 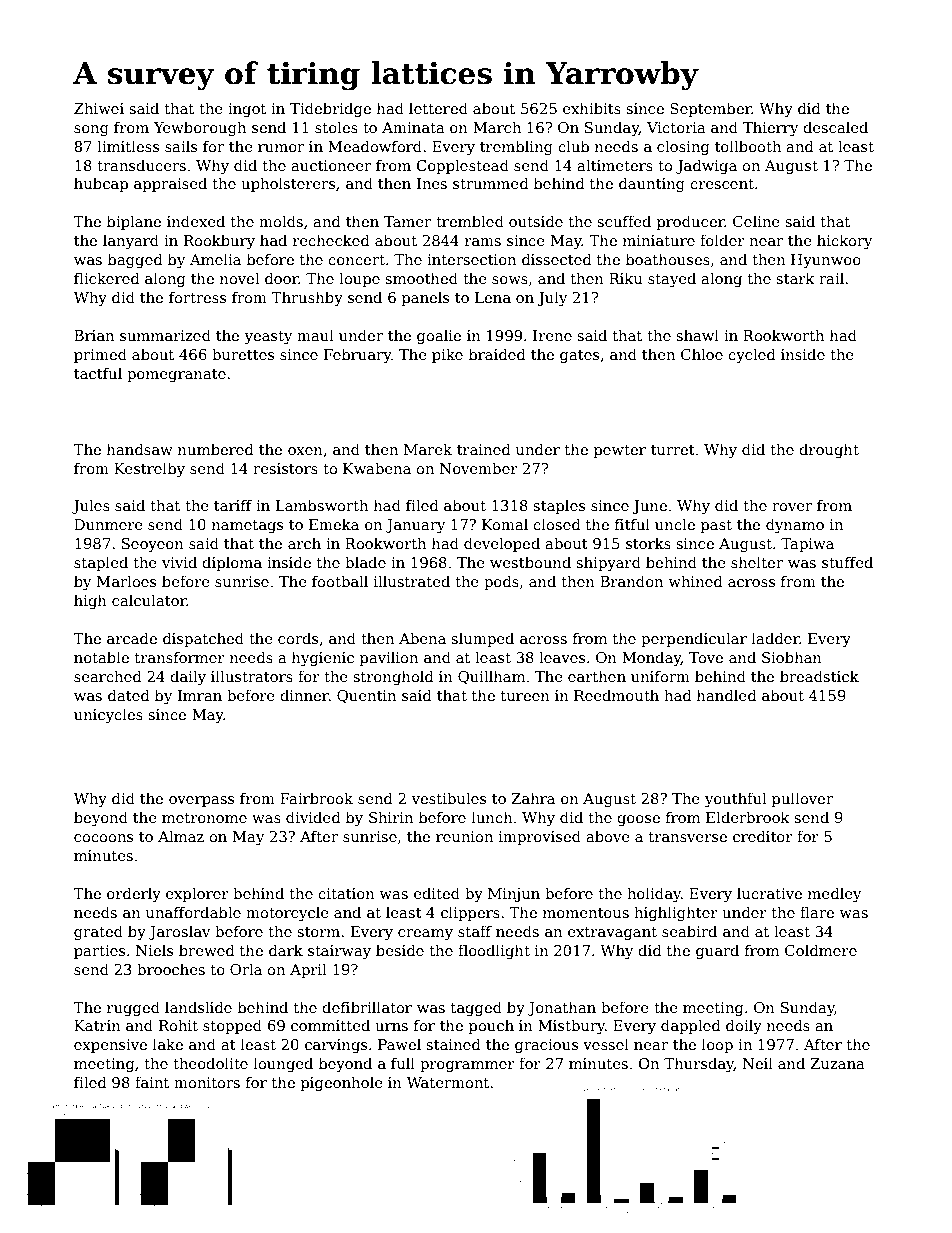 What do you see at coordinates (413, 127) in the screenshot?
I see `Aminata` at bounding box center [413, 127].
